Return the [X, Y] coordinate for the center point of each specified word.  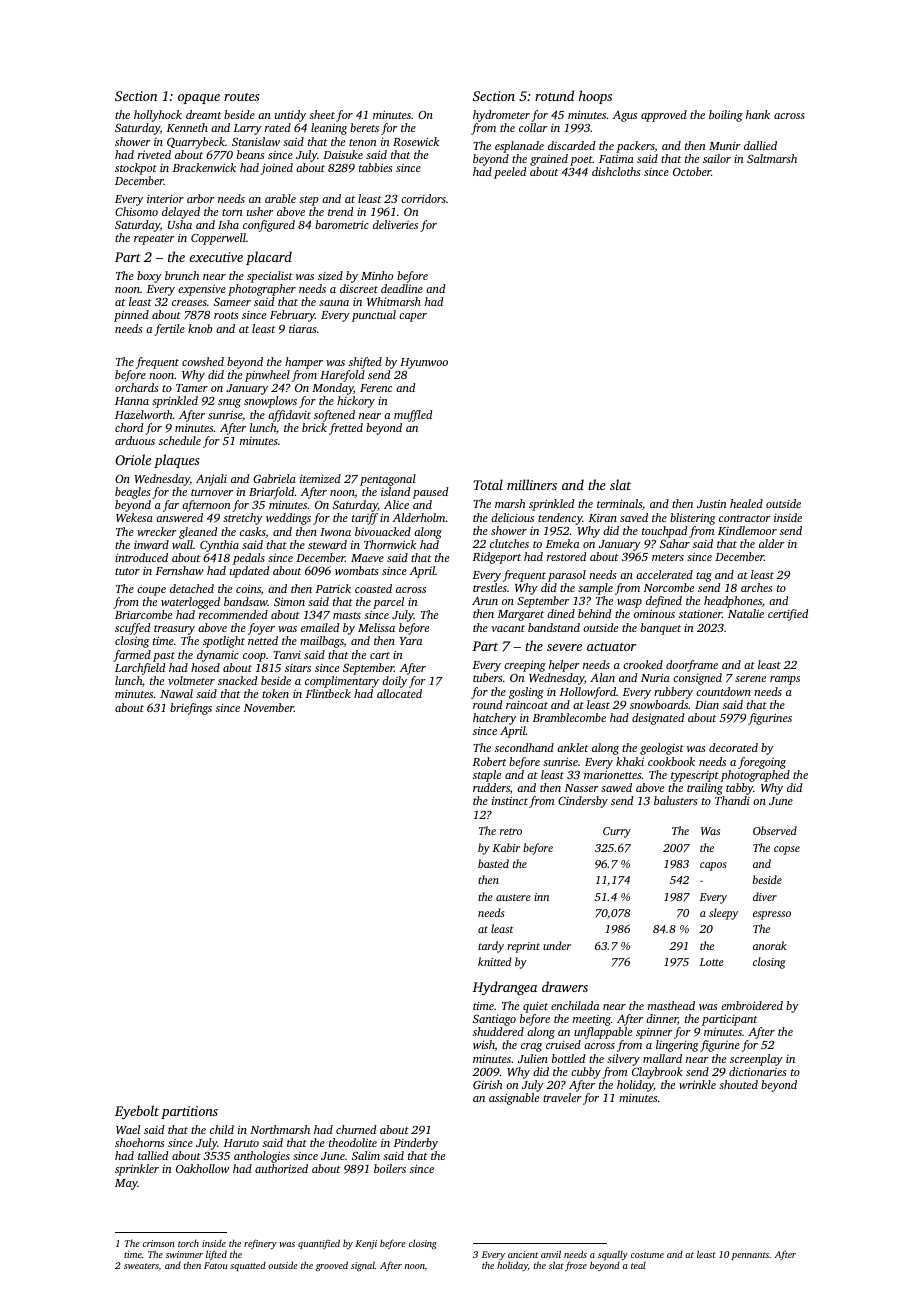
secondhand [524, 747]
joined [277, 169]
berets [364, 127]
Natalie [746, 613]
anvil [551, 1254]
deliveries [395, 224]
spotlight [224, 642]
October [692, 171]
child [222, 1129]
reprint [523, 947]
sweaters [141, 1266]
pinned [131, 316]
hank [758, 114]
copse [787, 850]
